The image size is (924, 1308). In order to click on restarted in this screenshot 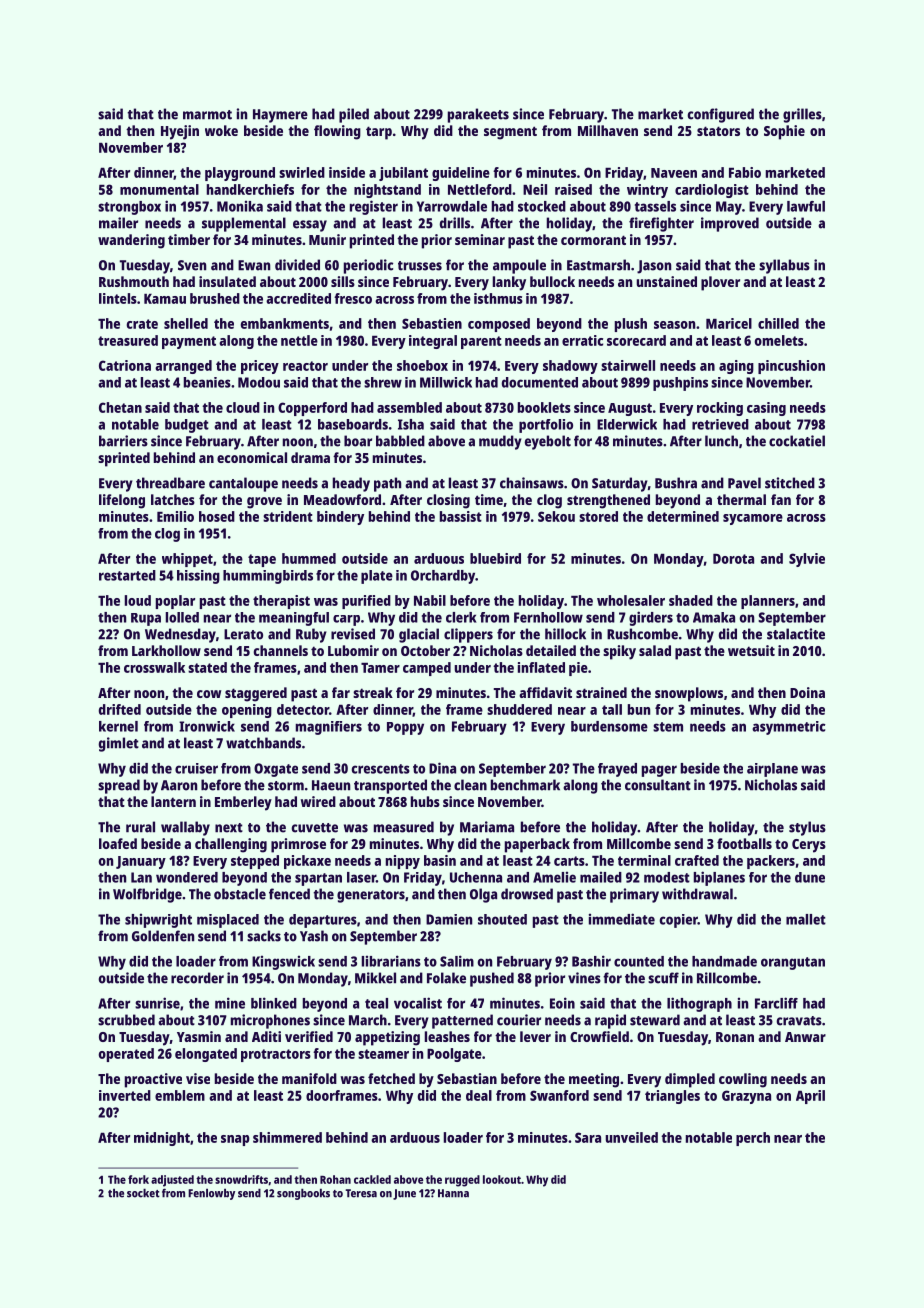, I will do `click(127, 575)`.
